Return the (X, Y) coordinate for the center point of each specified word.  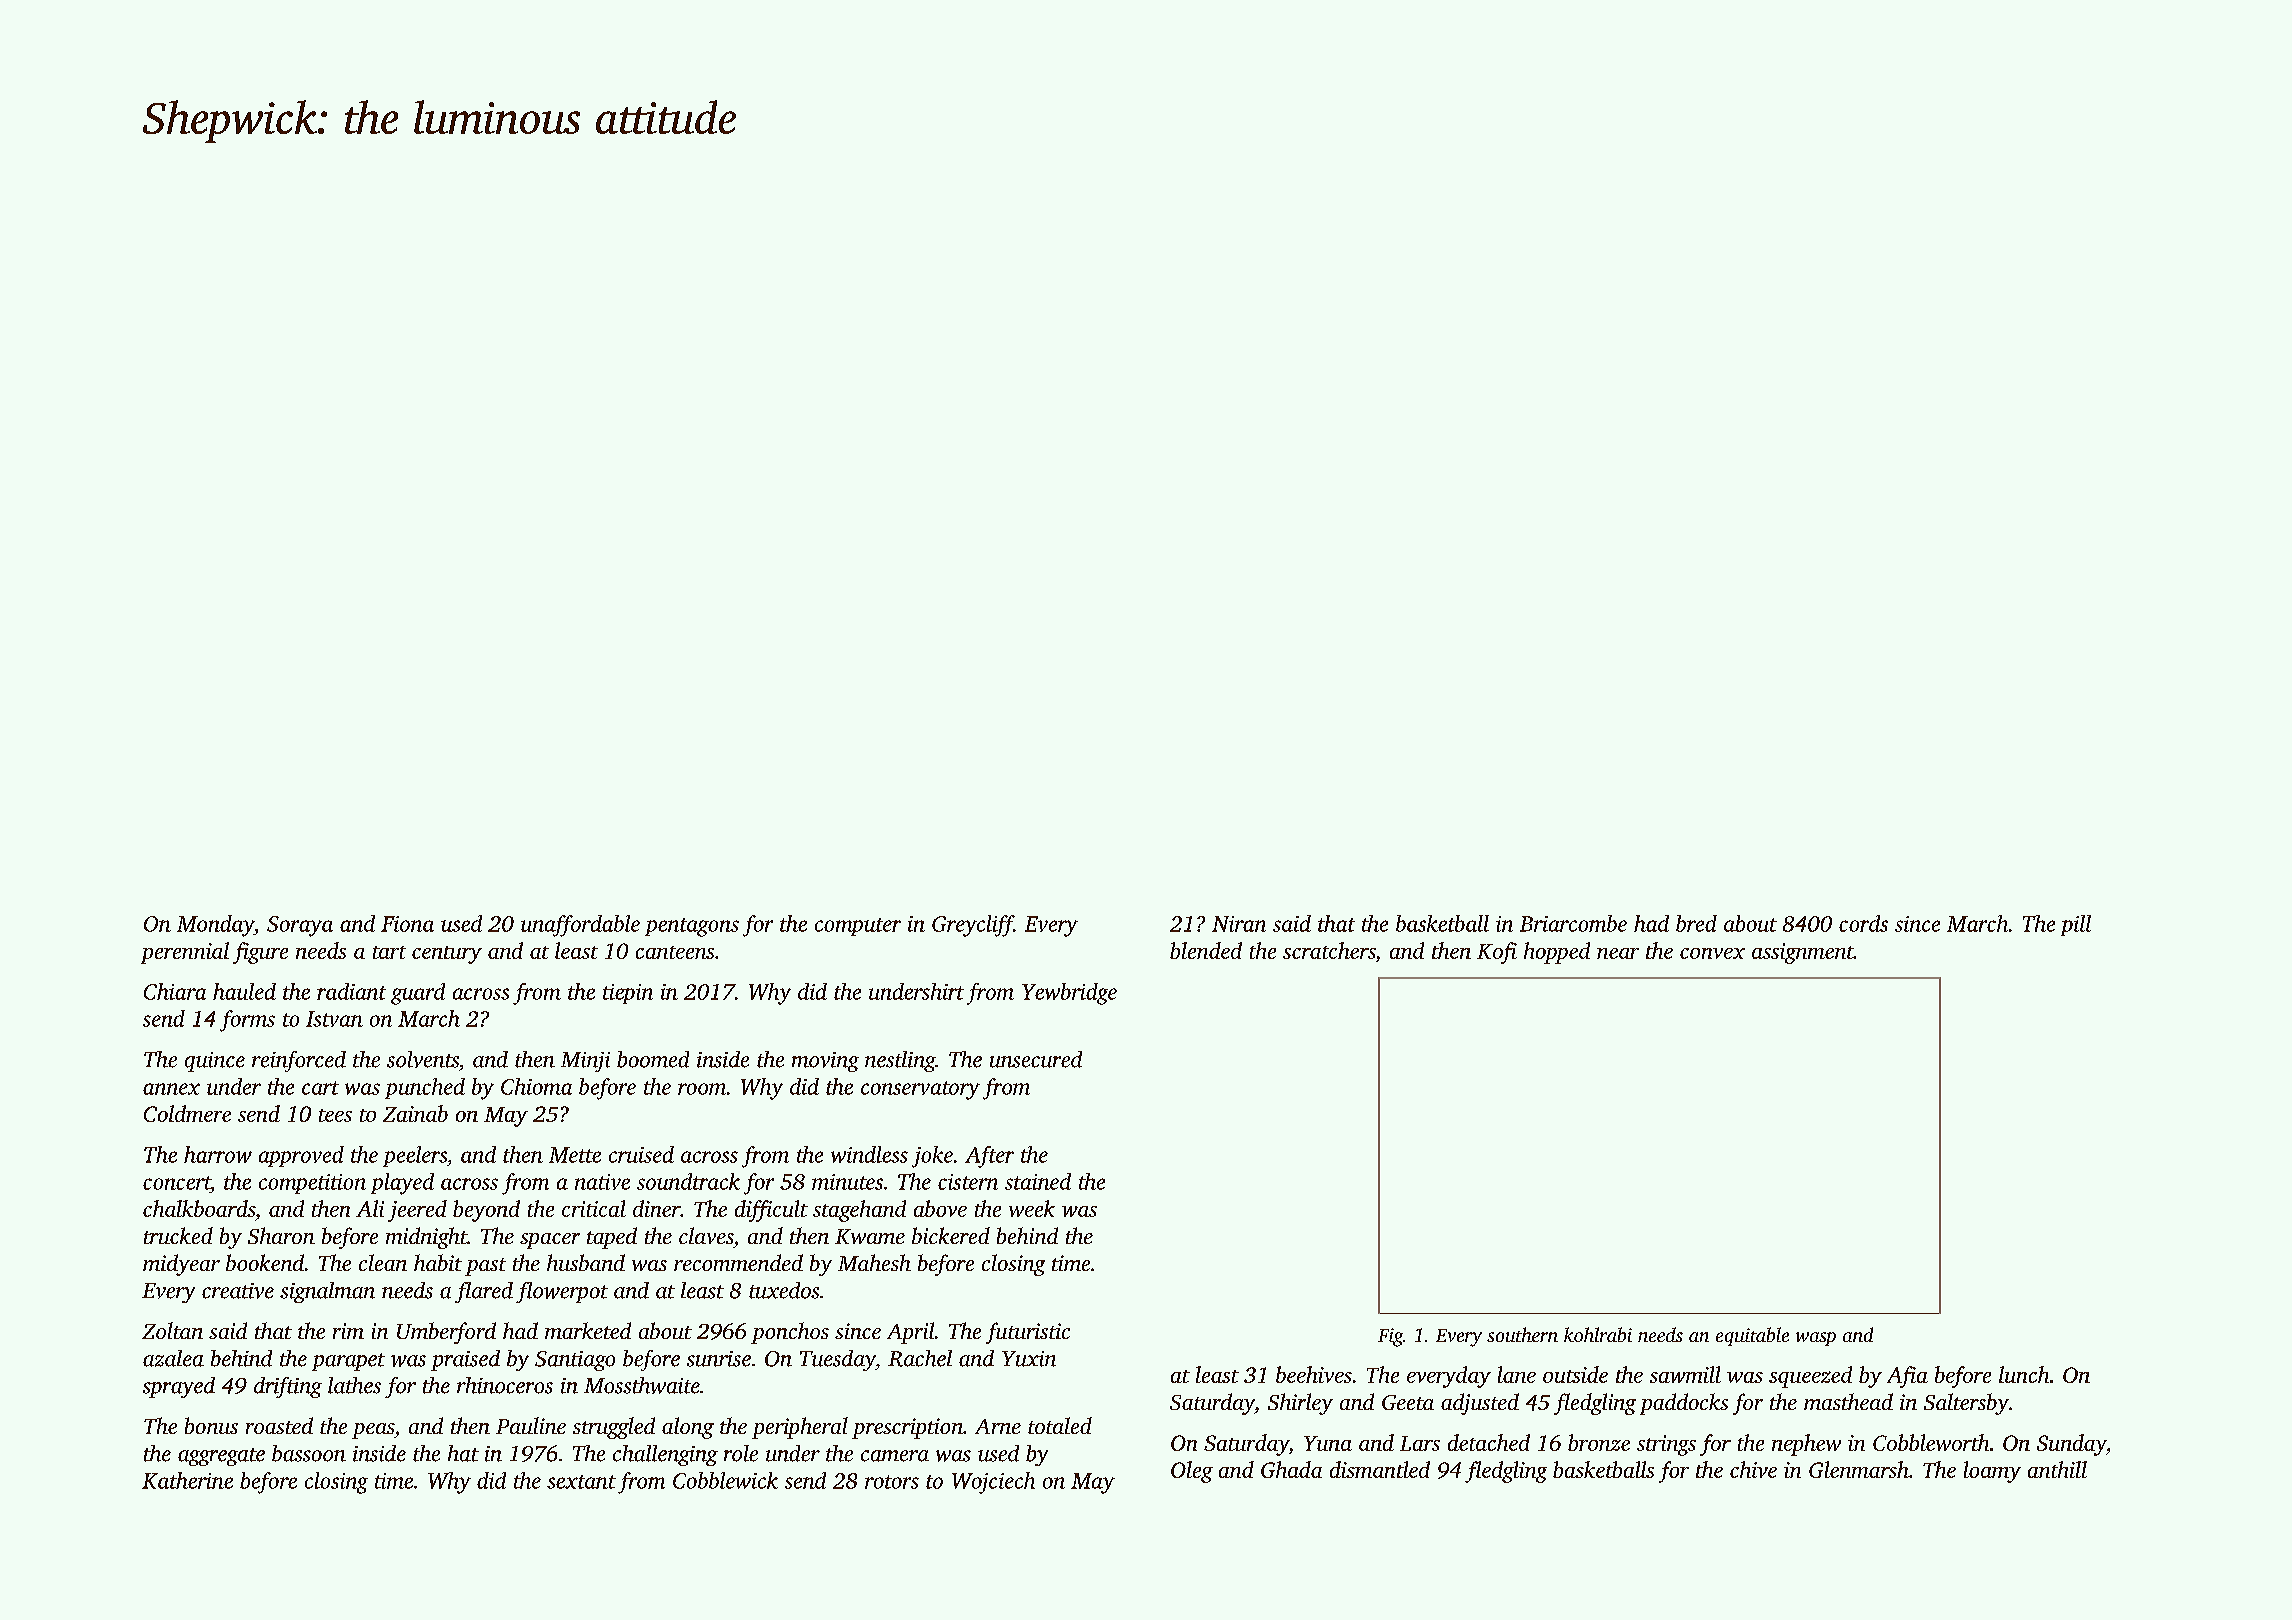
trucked (178, 1235)
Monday (215, 926)
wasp (1816, 1339)
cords (1863, 923)
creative (238, 1291)
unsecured (1036, 1059)
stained (1038, 1181)
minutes (847, 1182)
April (910, 1333)
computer (858, 927)
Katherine (187, 1480)
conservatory (920, 1090)
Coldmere (187, 1113)
